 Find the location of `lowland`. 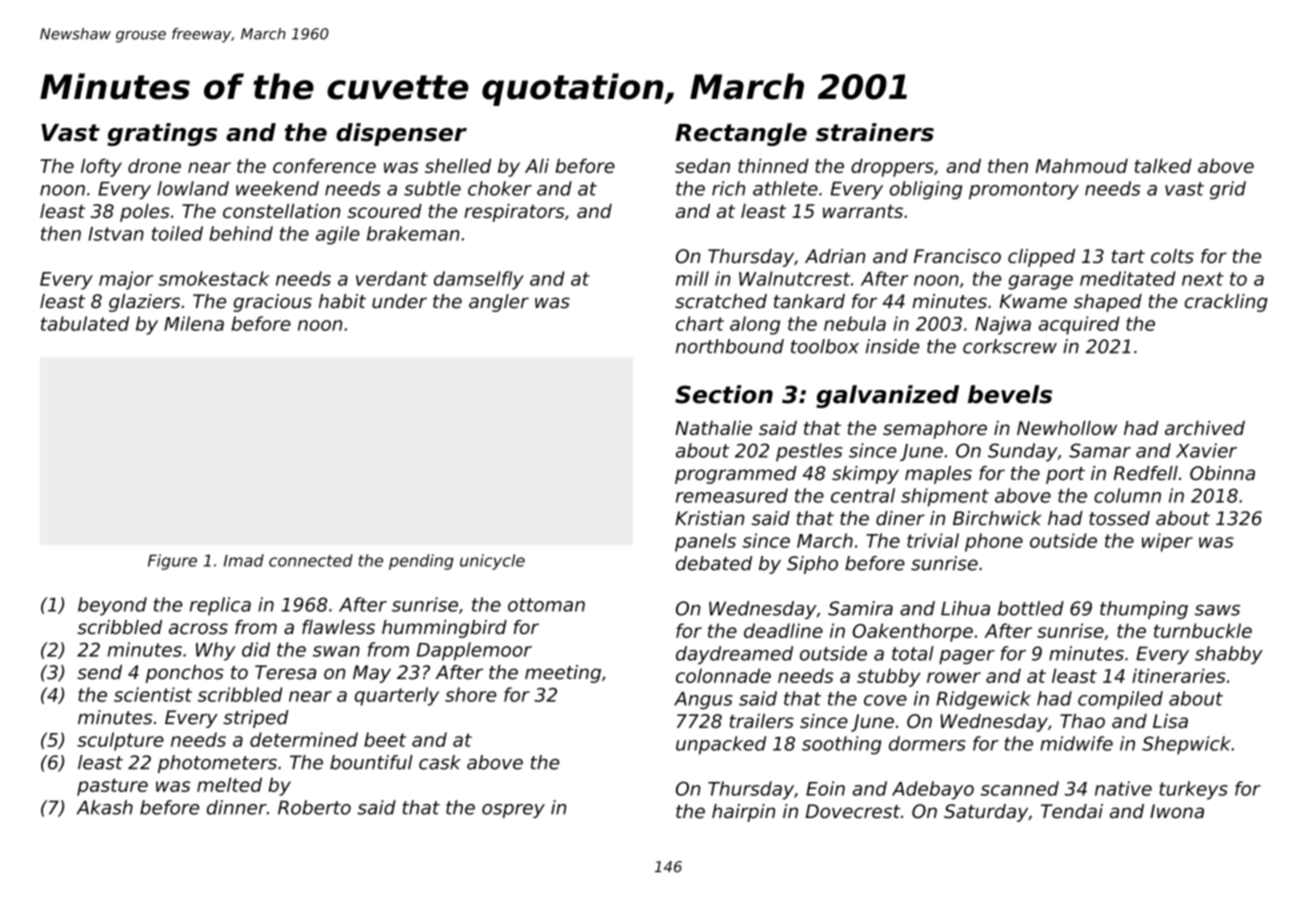

lowland is located at coordinates (193, 188).
